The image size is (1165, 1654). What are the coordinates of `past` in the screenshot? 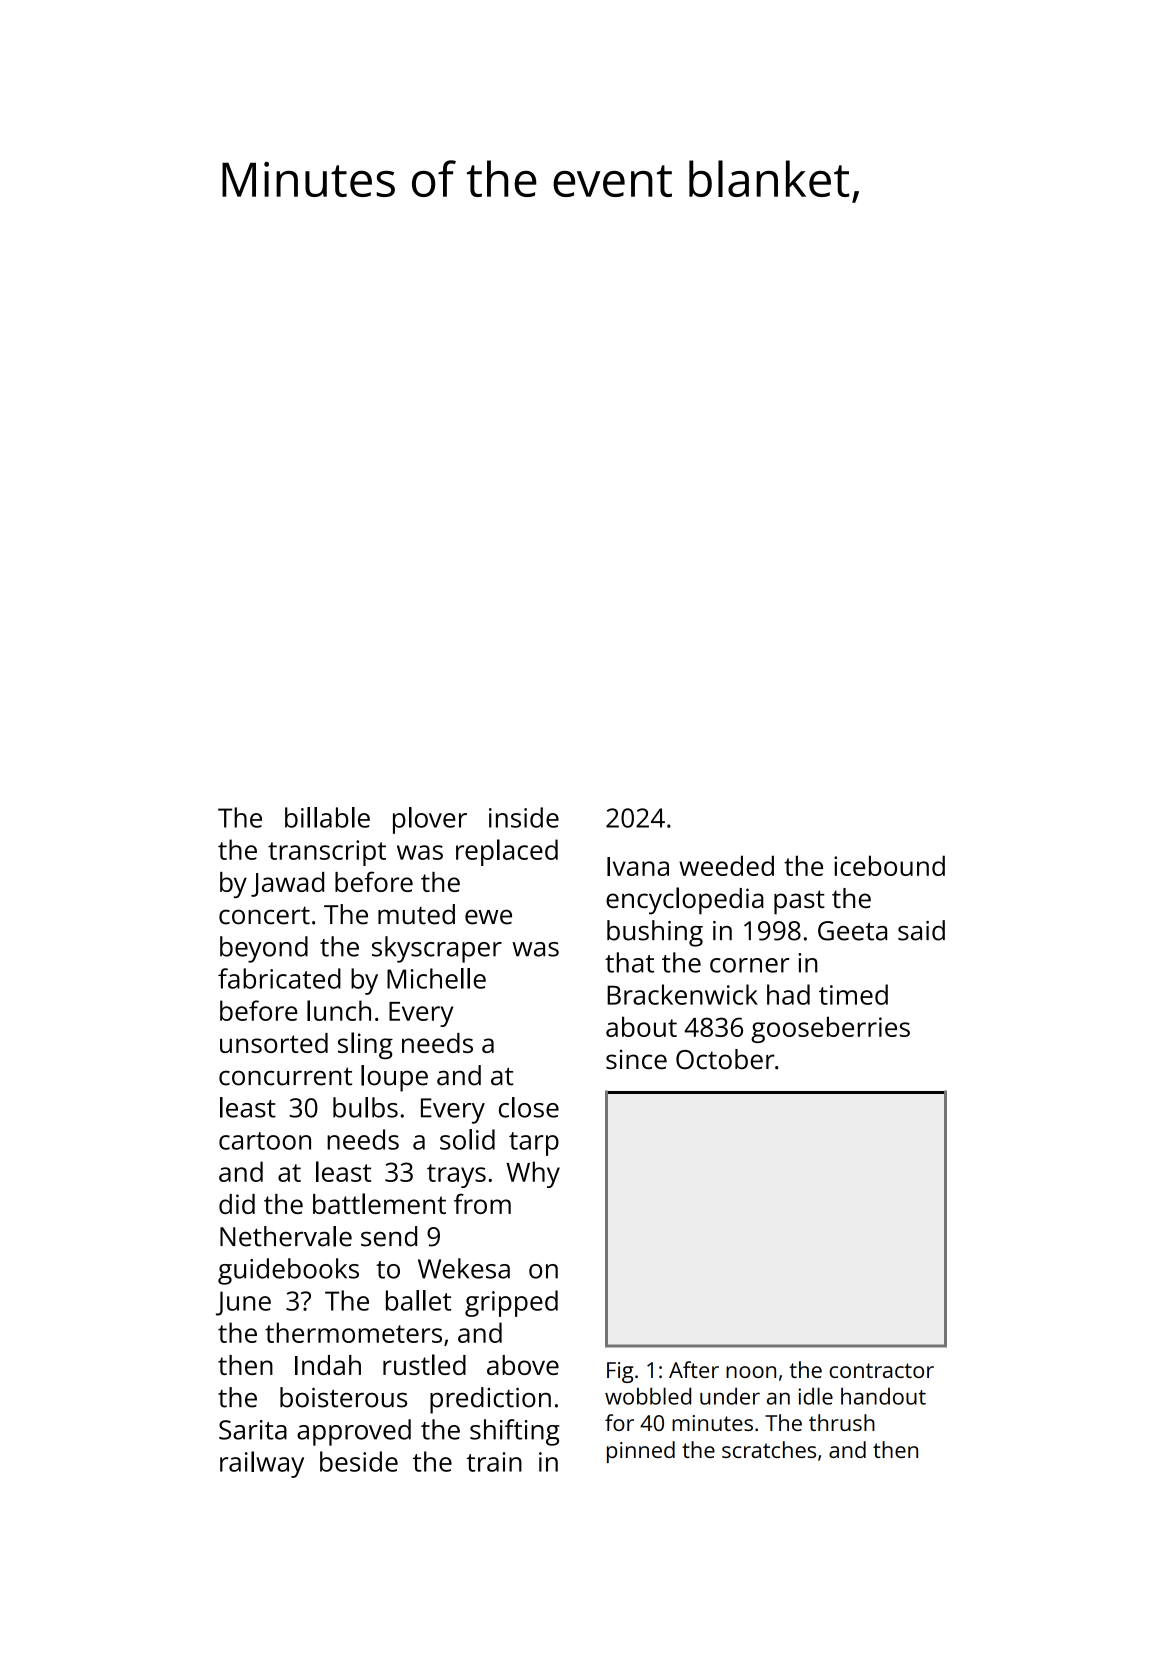 It's located at (799, 902).
